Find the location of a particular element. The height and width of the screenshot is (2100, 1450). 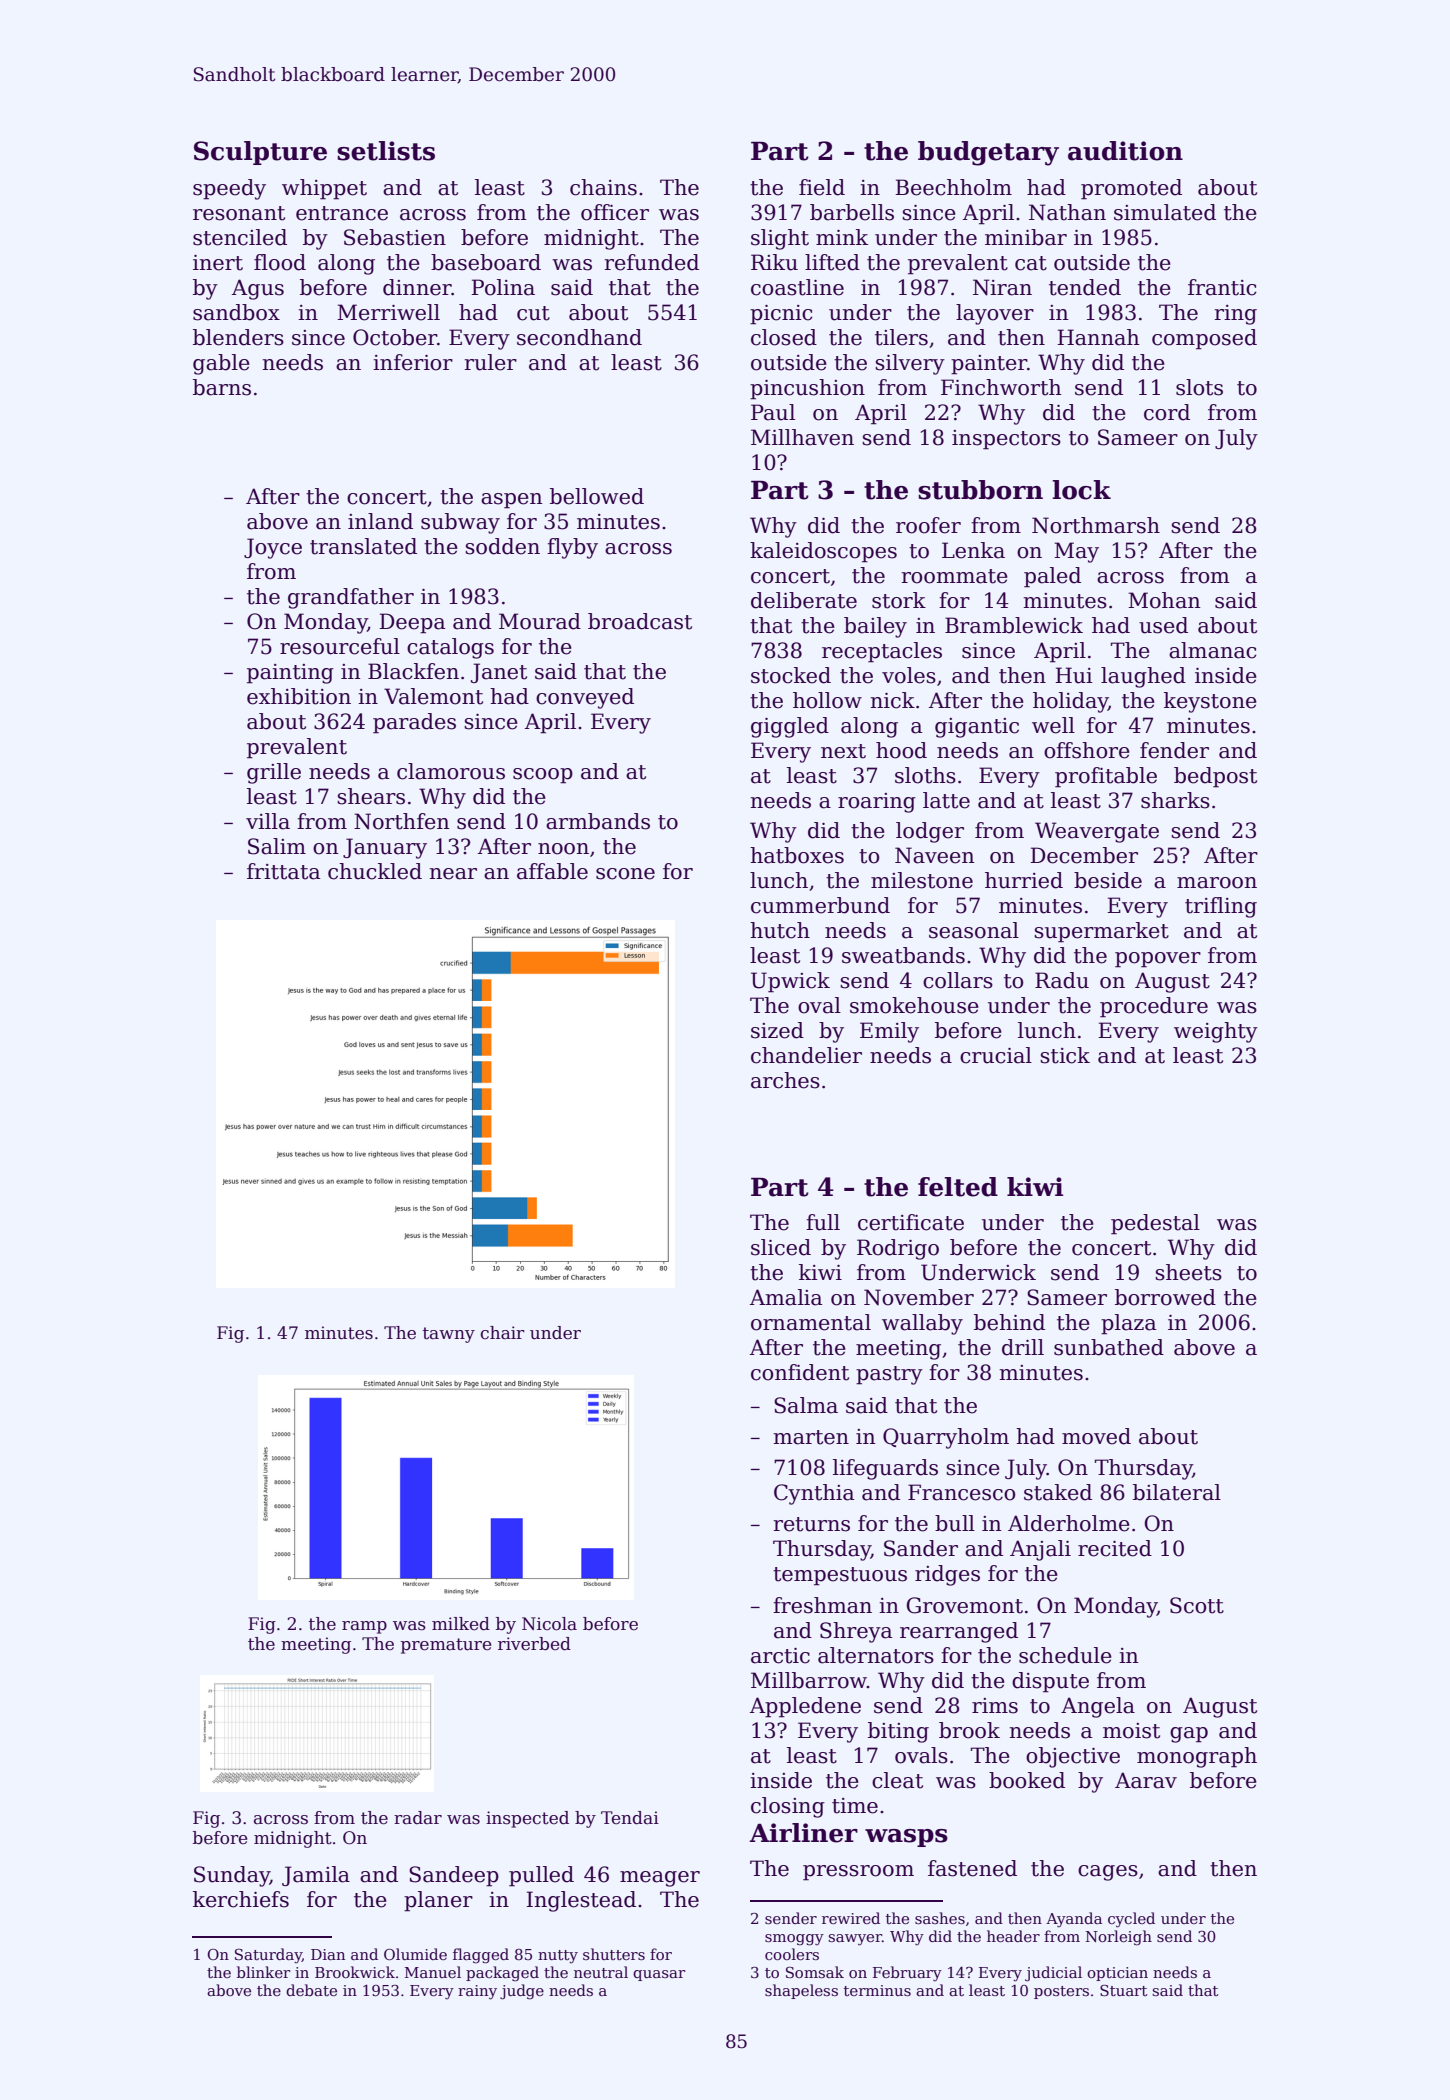

budgetary is located at coordinates (988, 153).
